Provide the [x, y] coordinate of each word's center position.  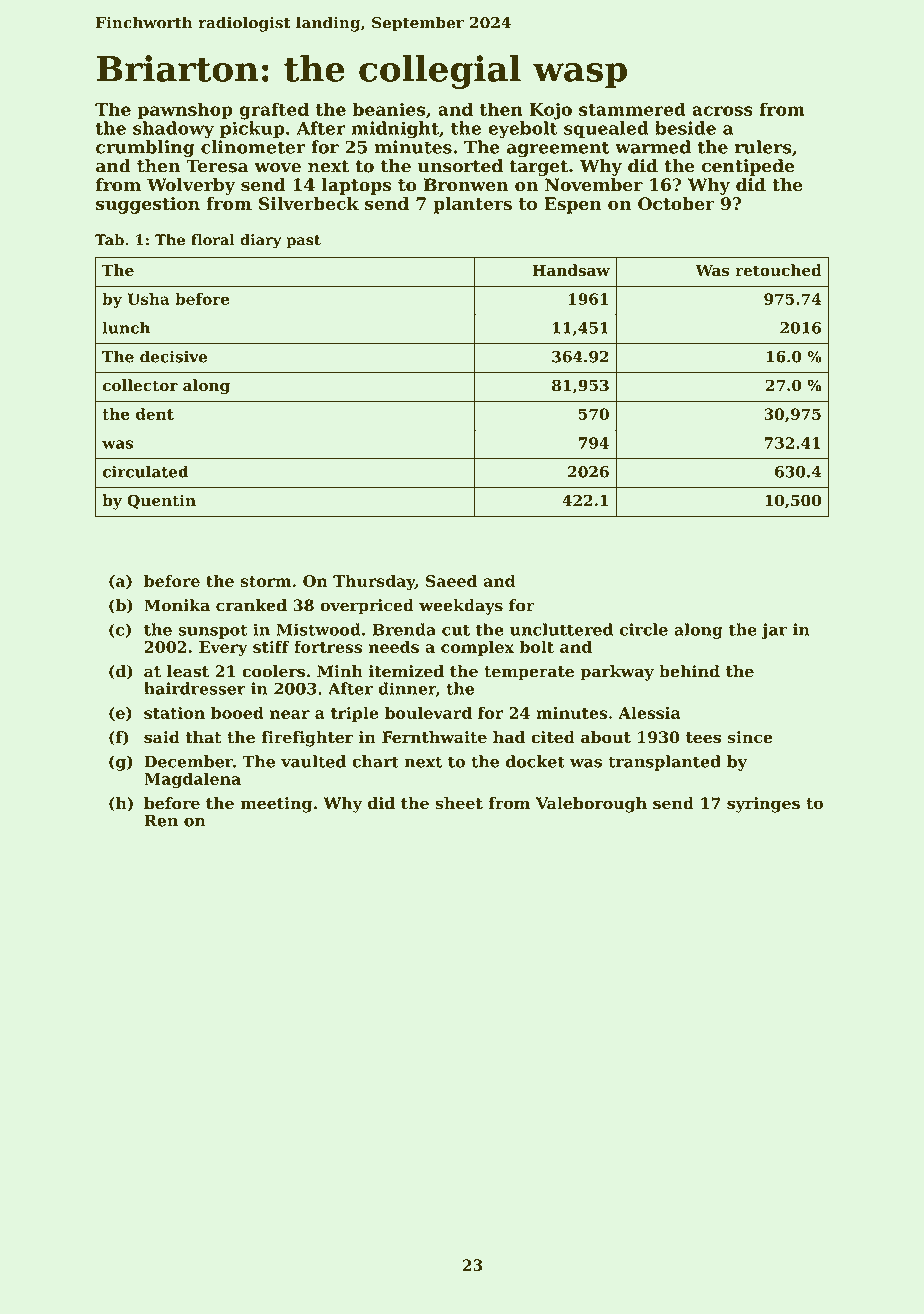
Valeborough [591, 805]
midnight [395, 130]
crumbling [145, 149]
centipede [748, 167]
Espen [573, 205]
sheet [459, 803]
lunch [126, 328]
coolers [273, 671]
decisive [173, 356]
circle [643, 629]
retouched [778, 270]
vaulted [313, 761]
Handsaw [571, 270]
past [303, 241]
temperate [529, 673]
